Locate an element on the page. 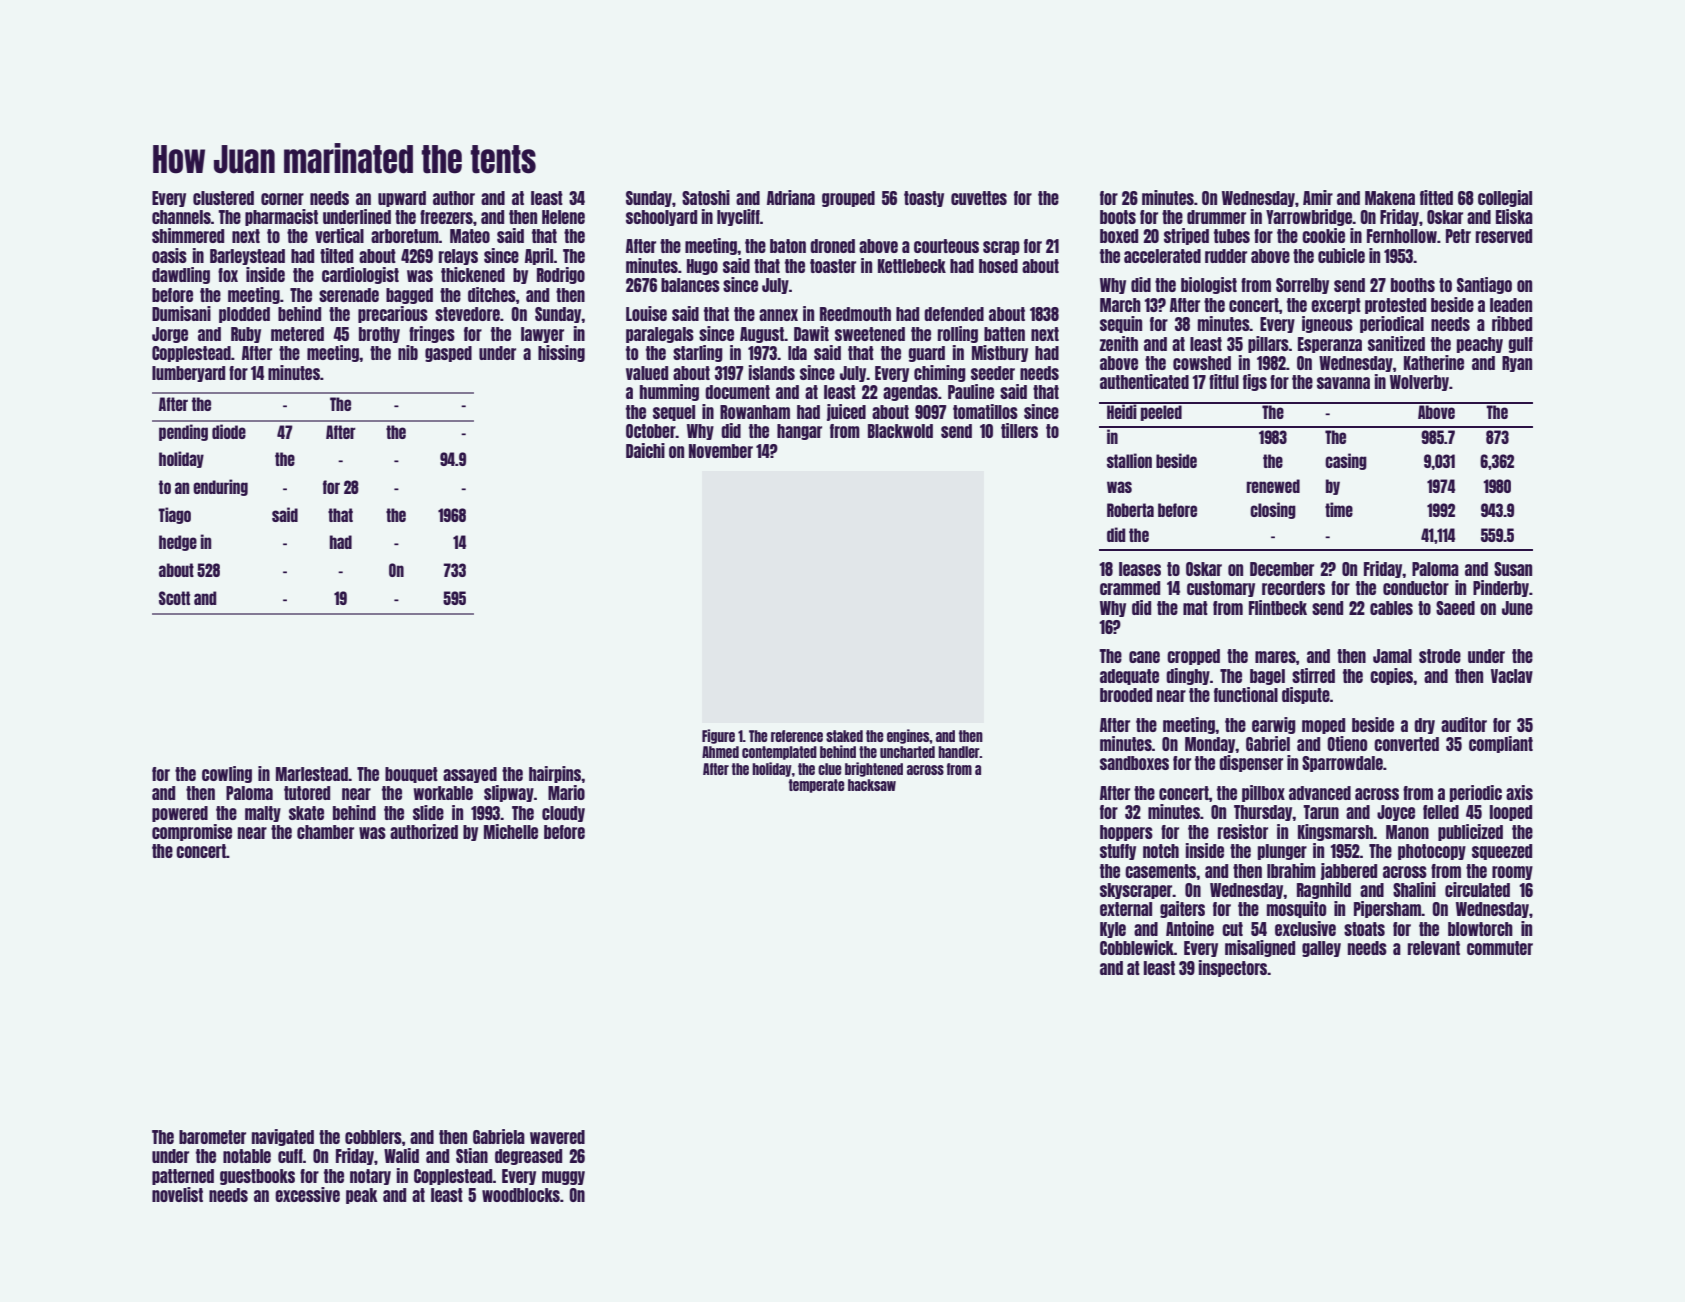 The image size is (1685, 1302). Sorrelby is located at coordinates (1302, 286).
